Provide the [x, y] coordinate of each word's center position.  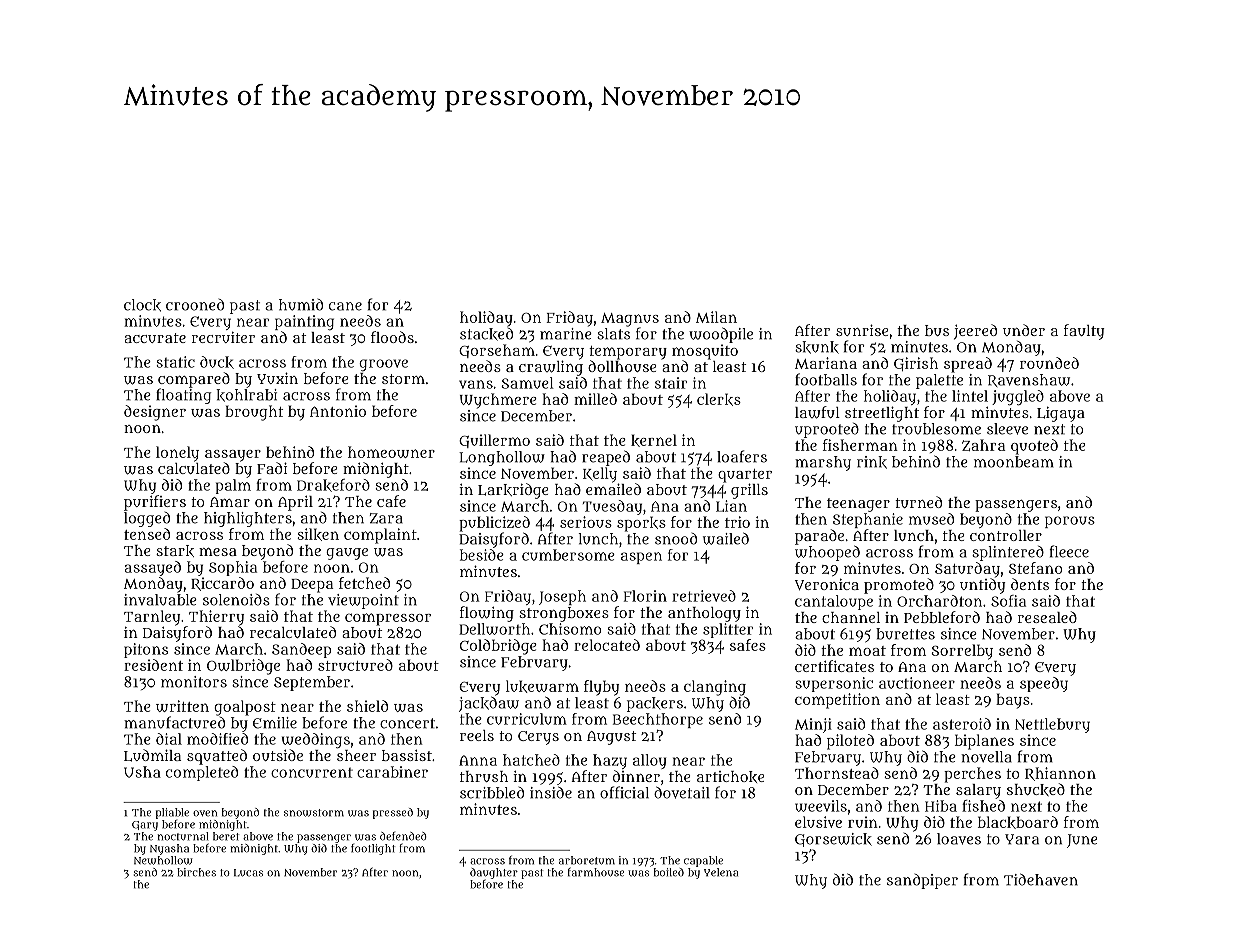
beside [482, 555]
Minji [813, 725]
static [175, 362]
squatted [217, 757]
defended [403, 836]
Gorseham [497, 351]
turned [918, 502]
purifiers [155, 503]
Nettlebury [1052, 725]
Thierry [216, 618]
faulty [1084, 332]
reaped [606, 458]
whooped [827, 553]
